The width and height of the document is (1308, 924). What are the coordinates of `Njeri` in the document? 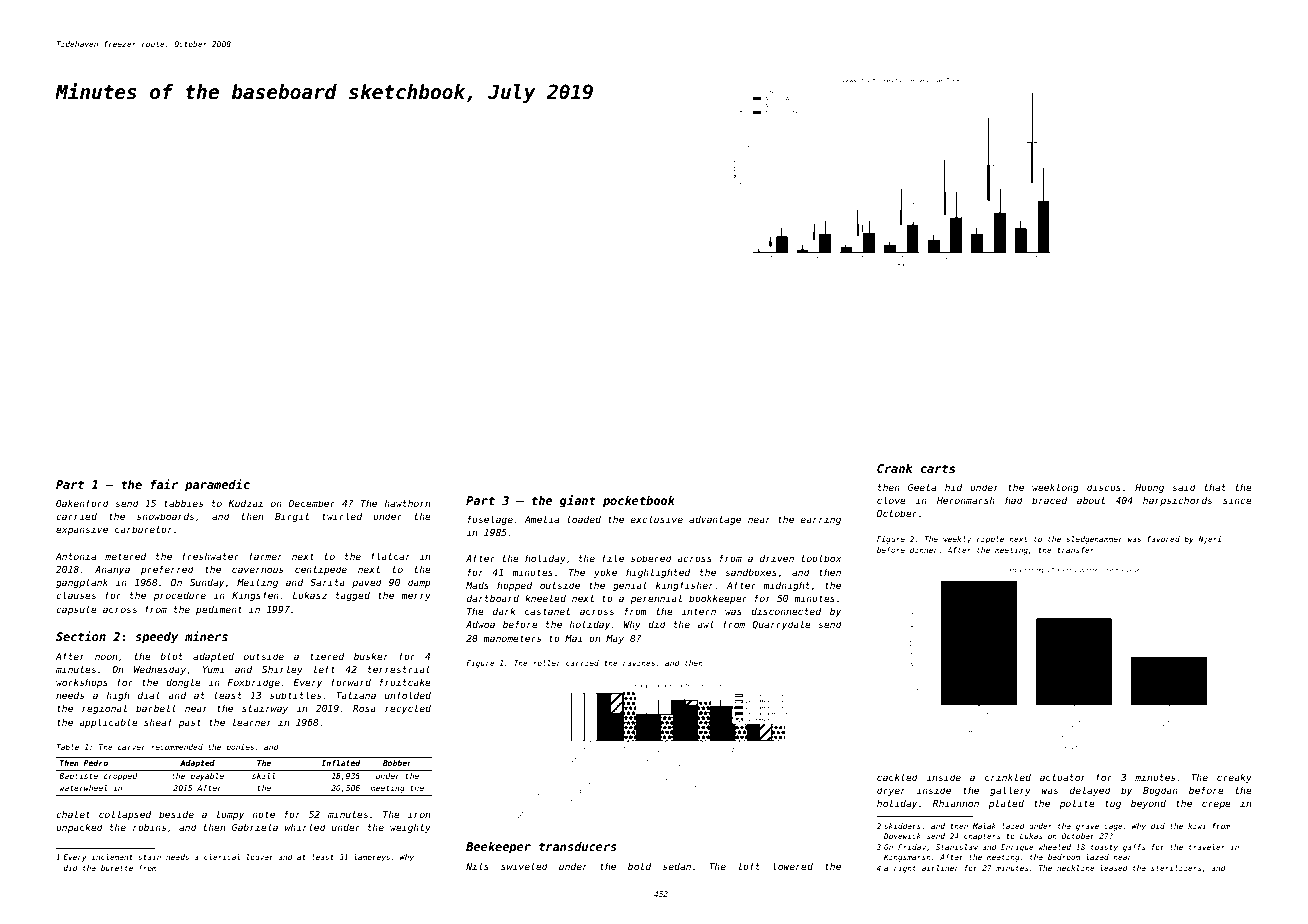 It's located at (1209, 540).
